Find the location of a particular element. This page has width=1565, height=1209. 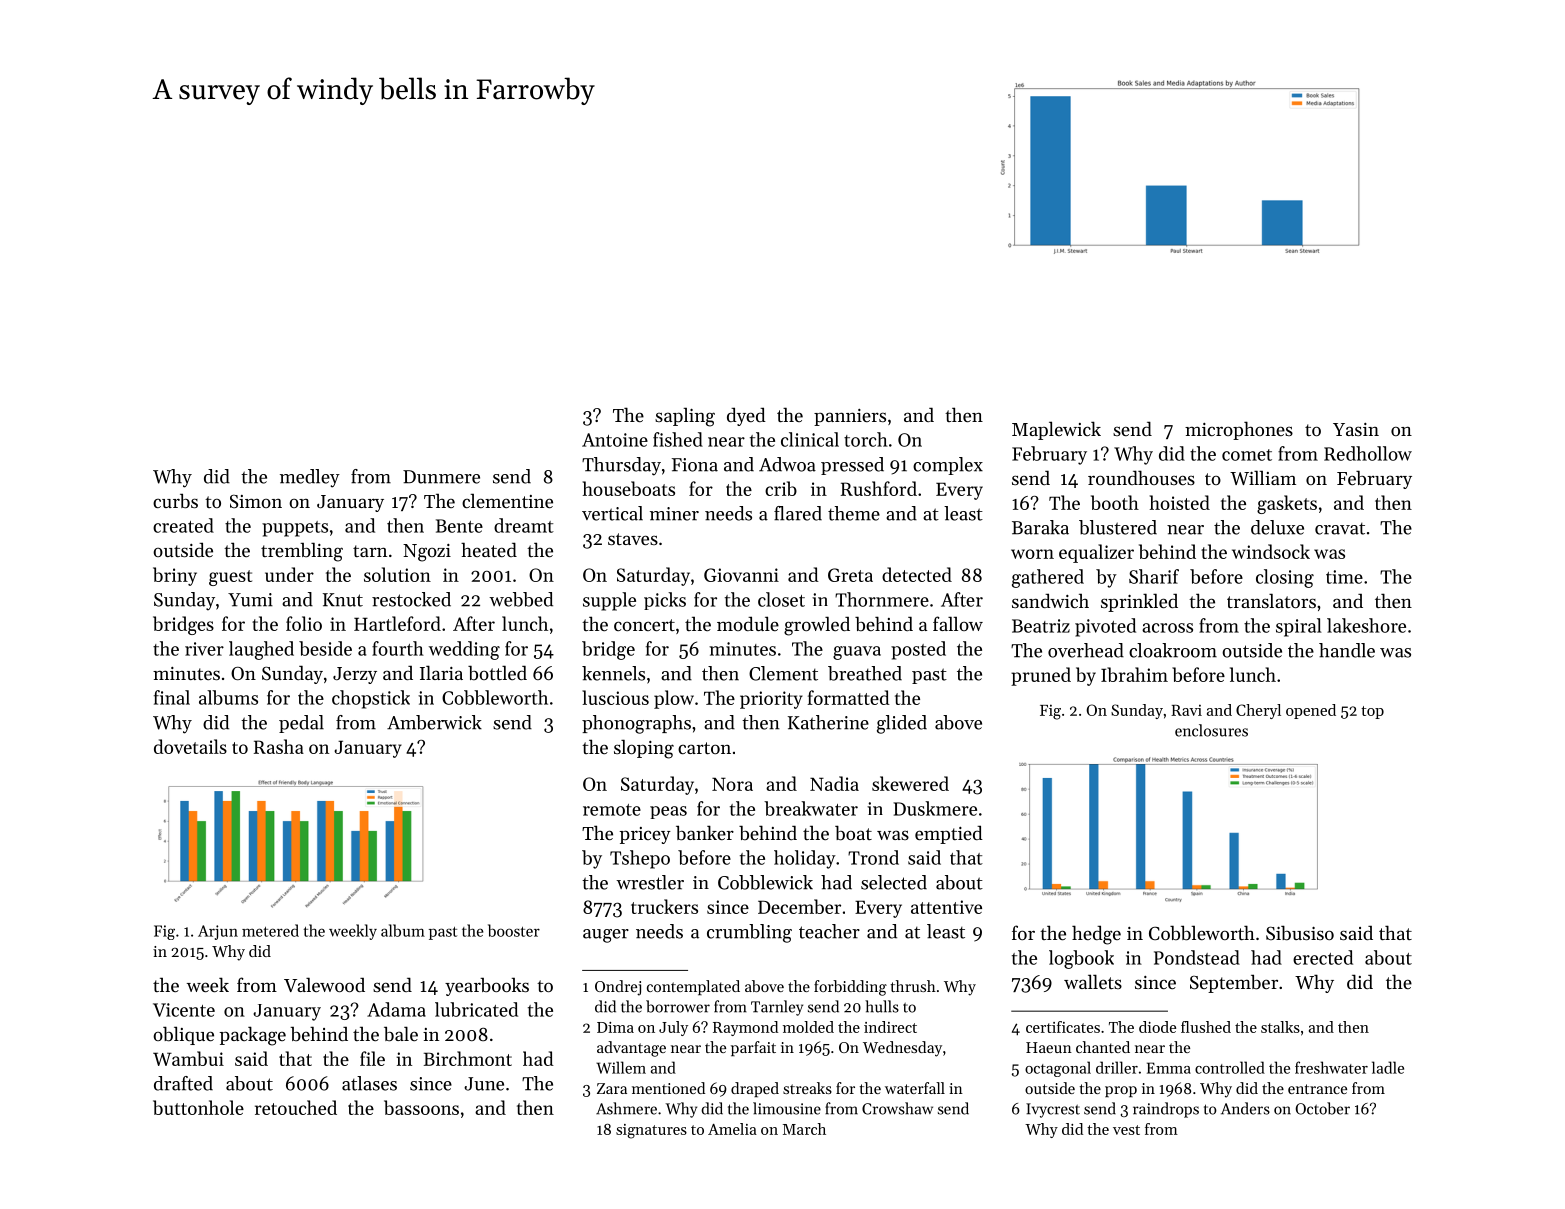

metered is located at coordinates (270, 930).
